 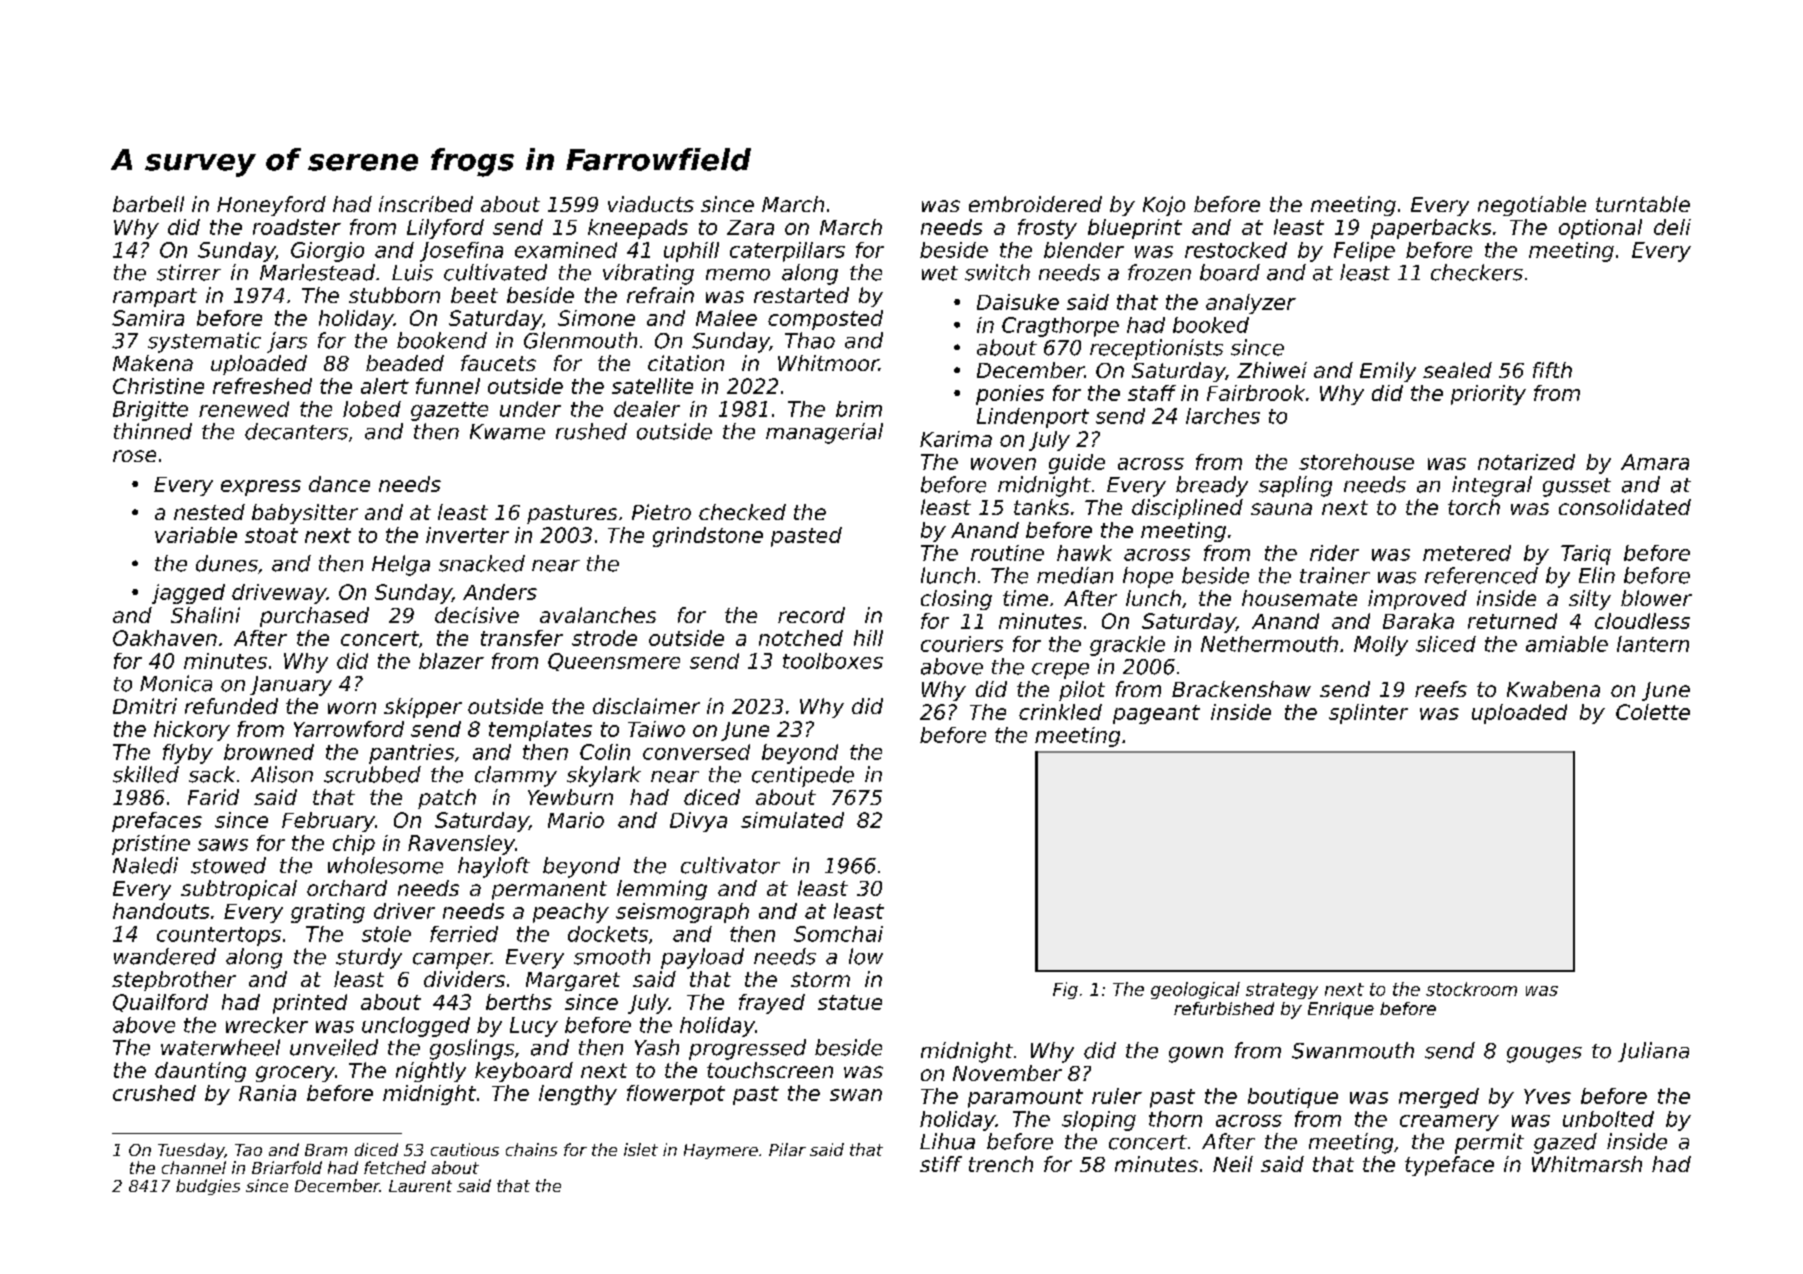 What do you see at coordinates (482, 563) in the document?
I see `snacked` at bounding box center [482, 563].
